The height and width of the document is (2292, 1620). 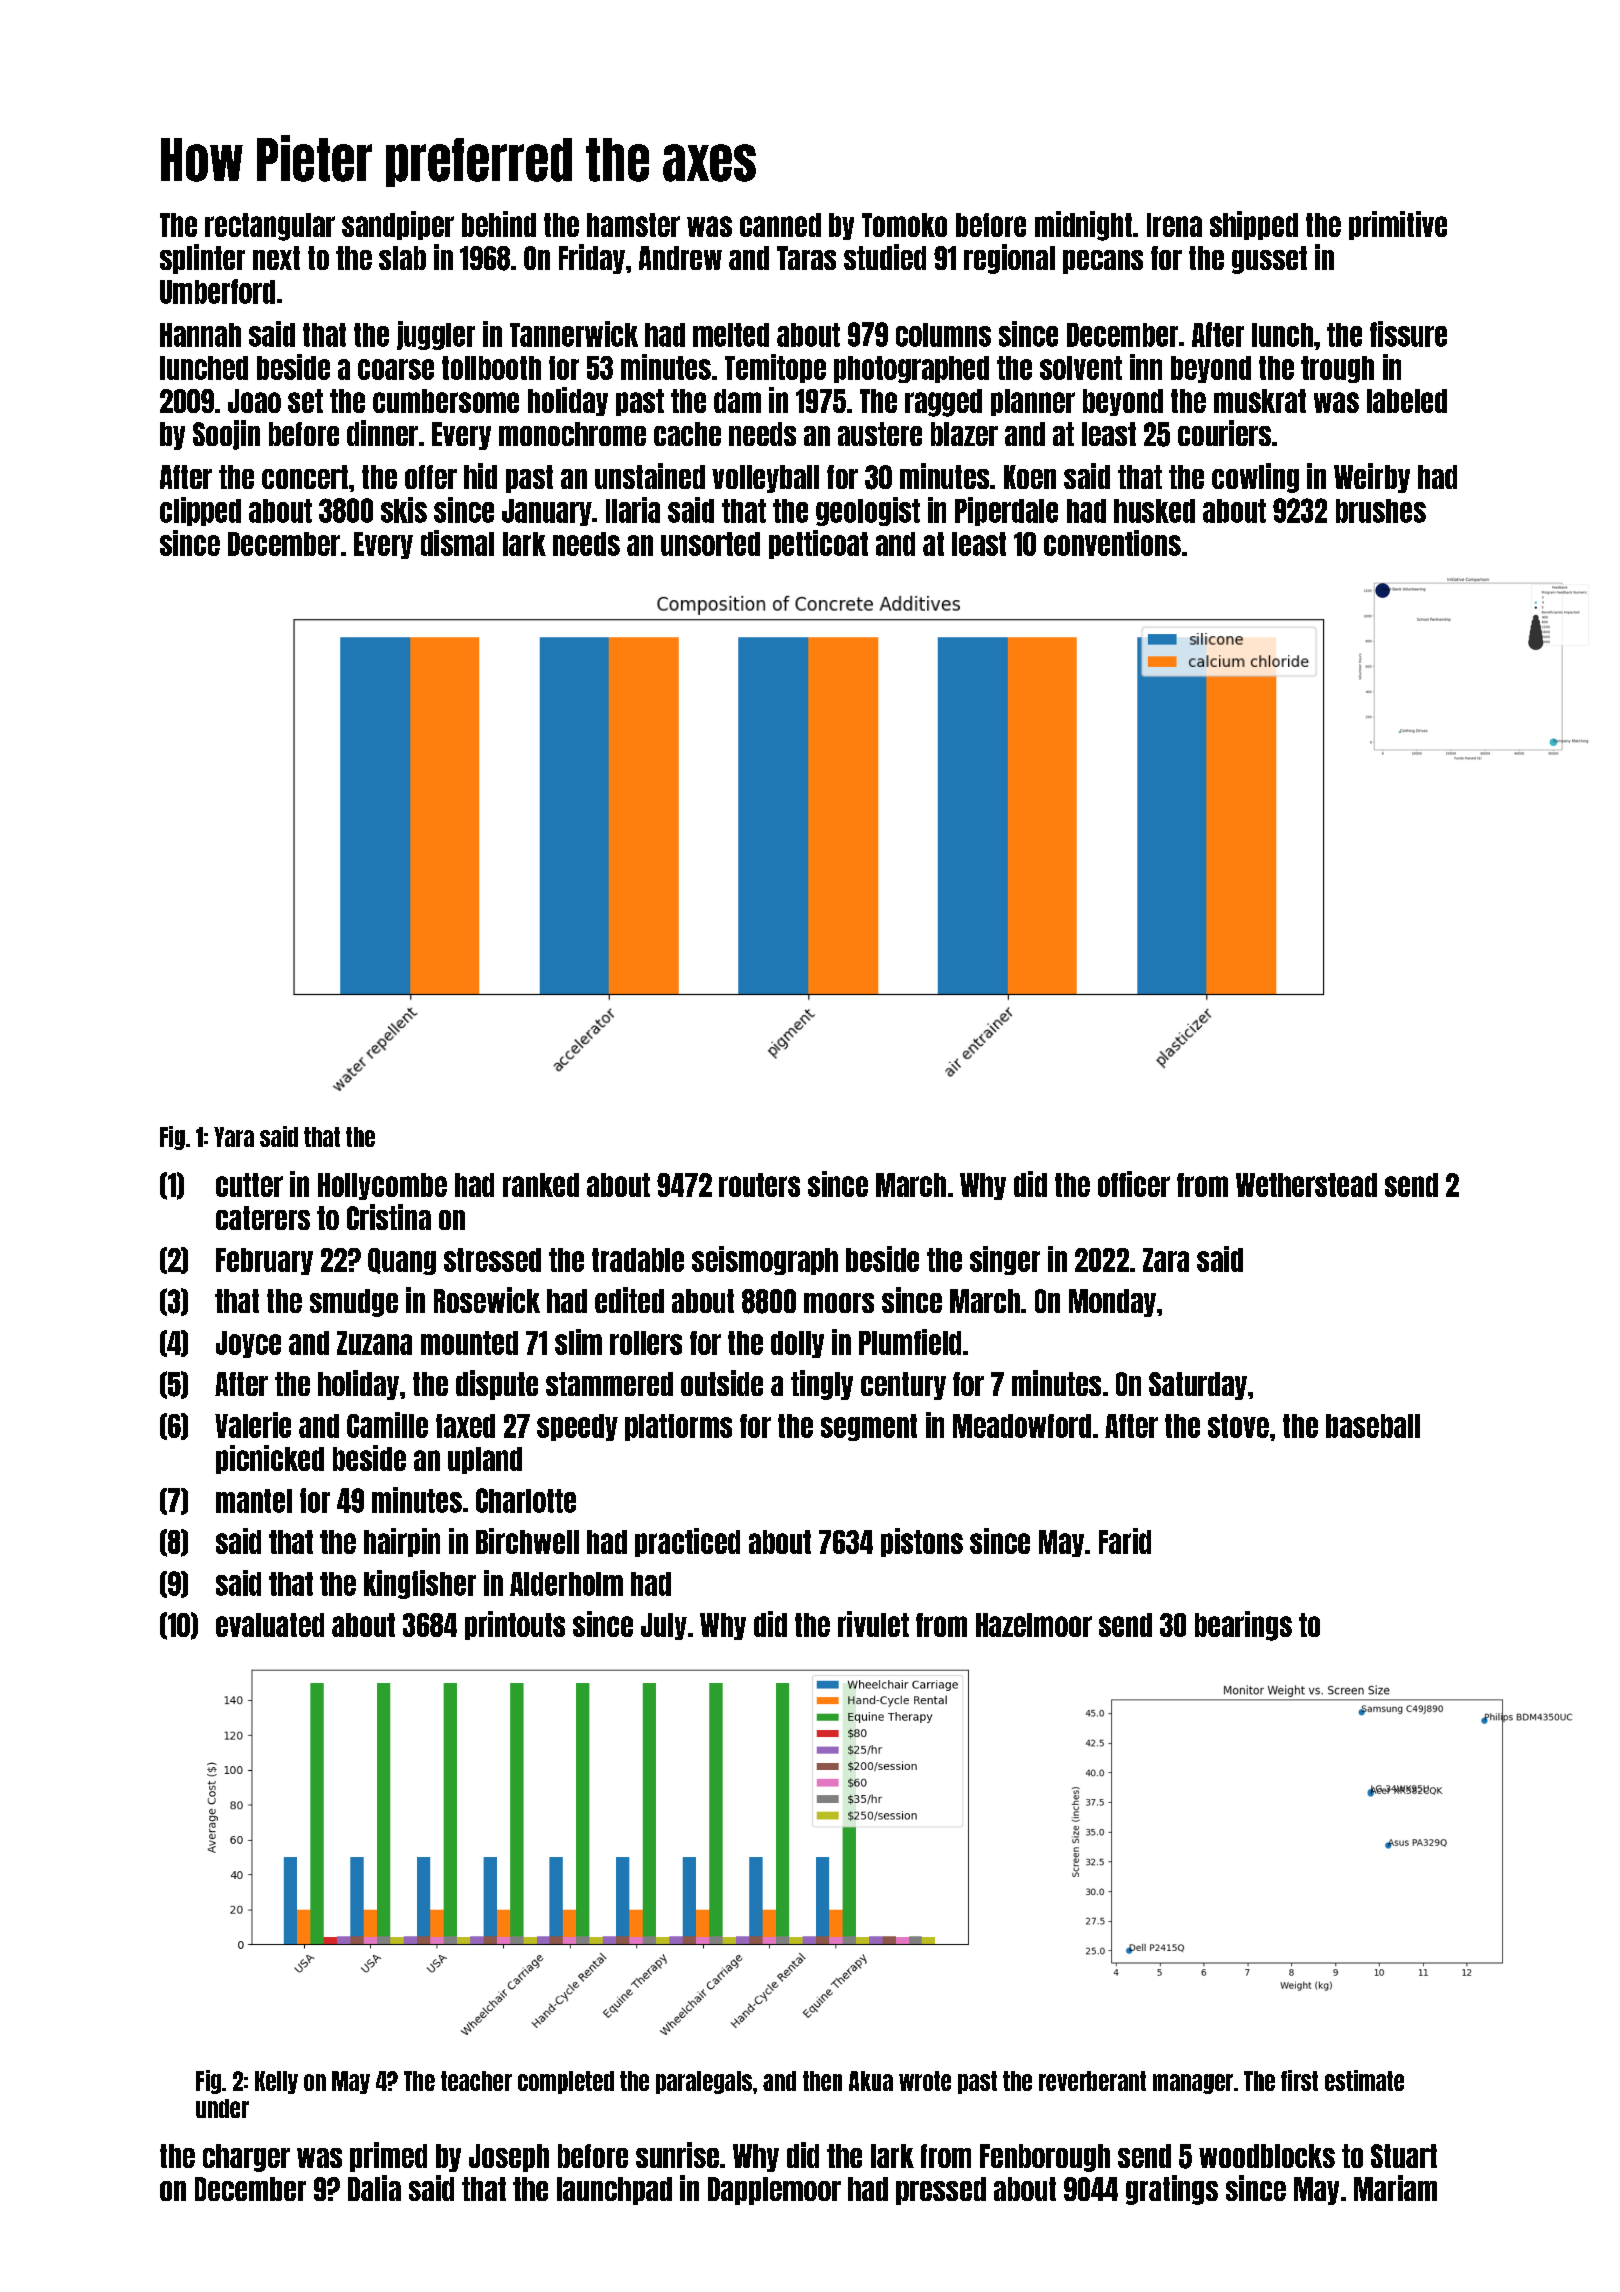 What do you see at coordinates (880, 434) in the document?
I see `austere` at bounding box center [880, 434].
